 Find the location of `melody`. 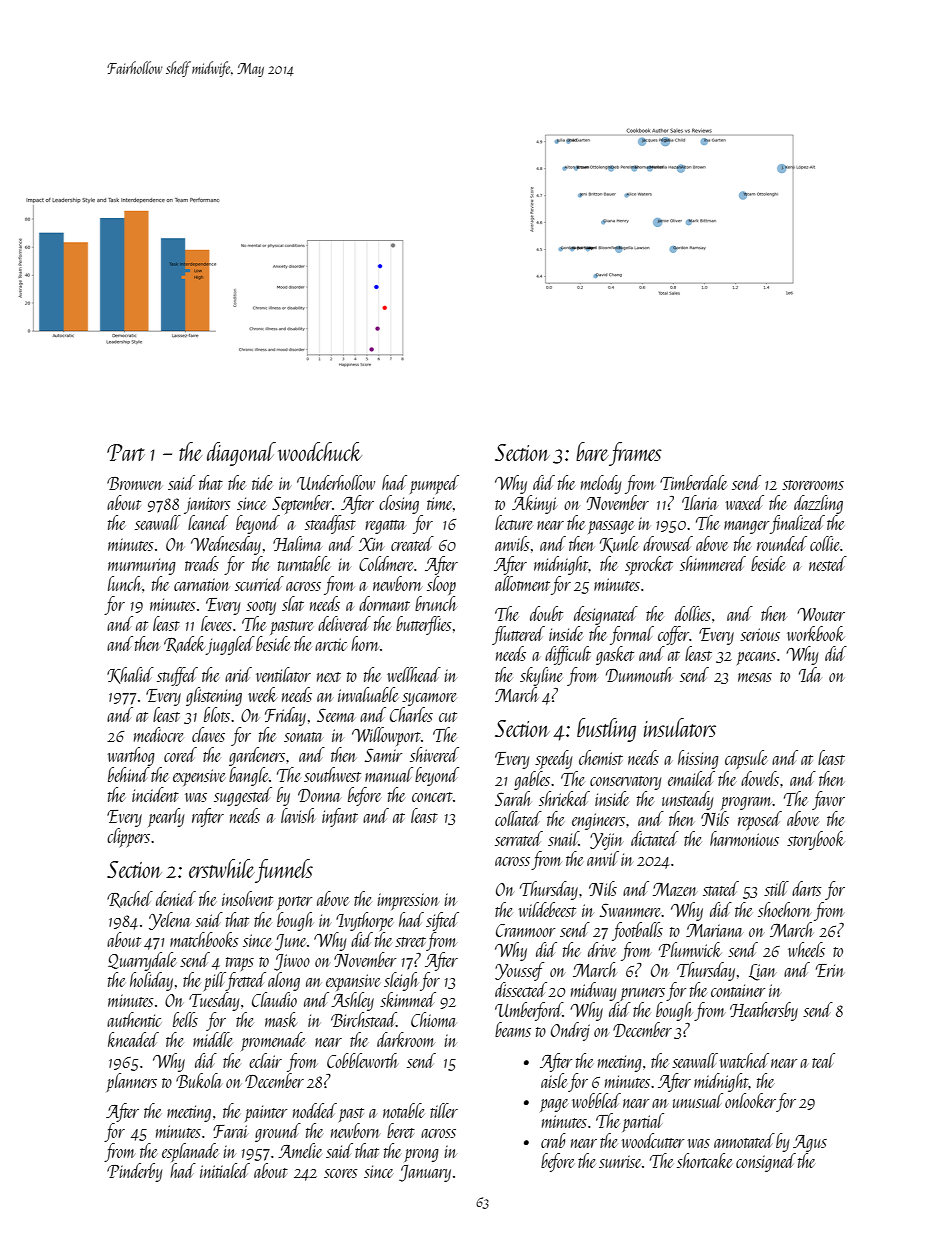

melody is located at coordinates (601, 484).
